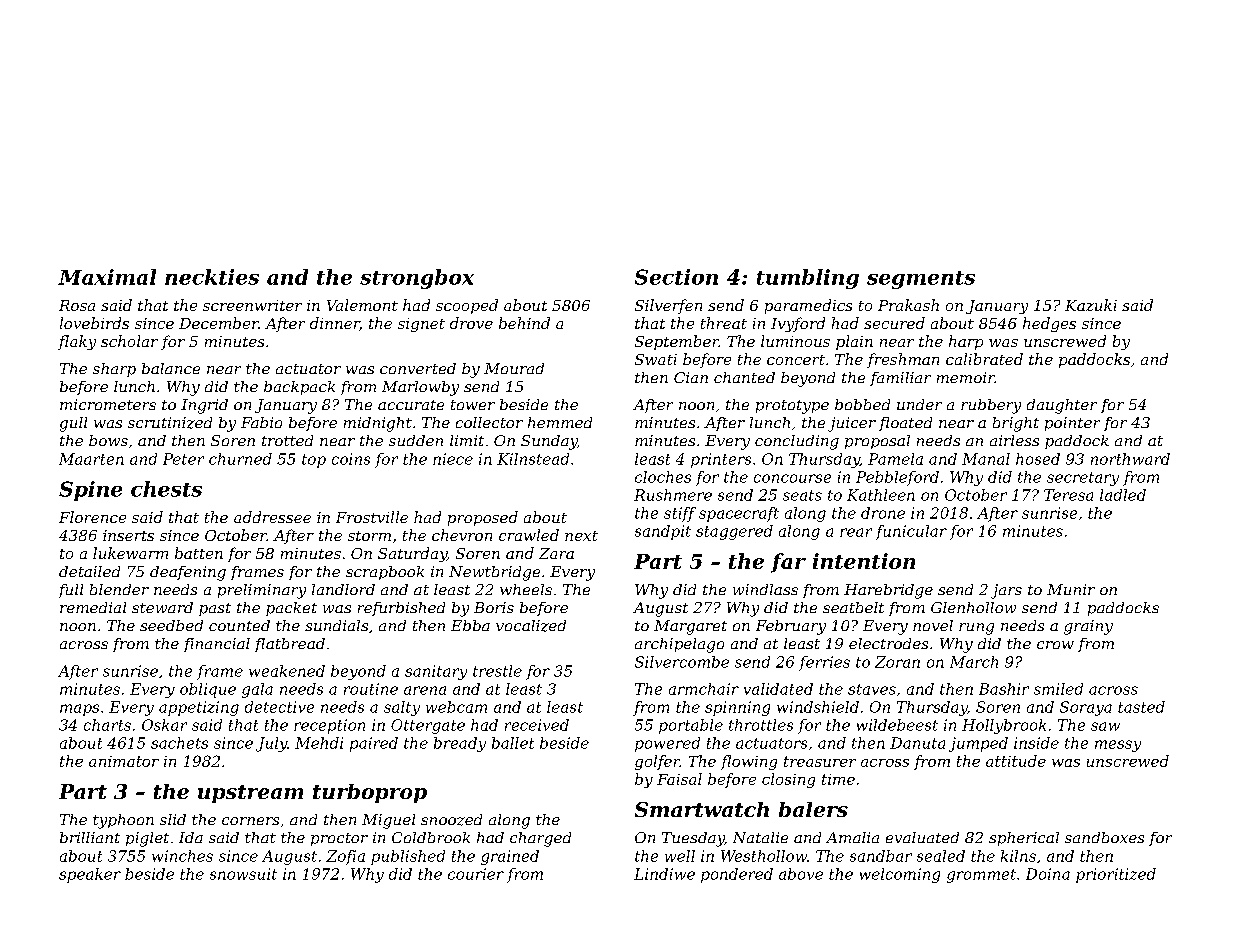 Image resolution: width=1233 pixels, height=952 pixels. What do you see at coordinates (1091, 305) in the screenshot?
I see `Kazuki` at bounding box center [1091, 305].
